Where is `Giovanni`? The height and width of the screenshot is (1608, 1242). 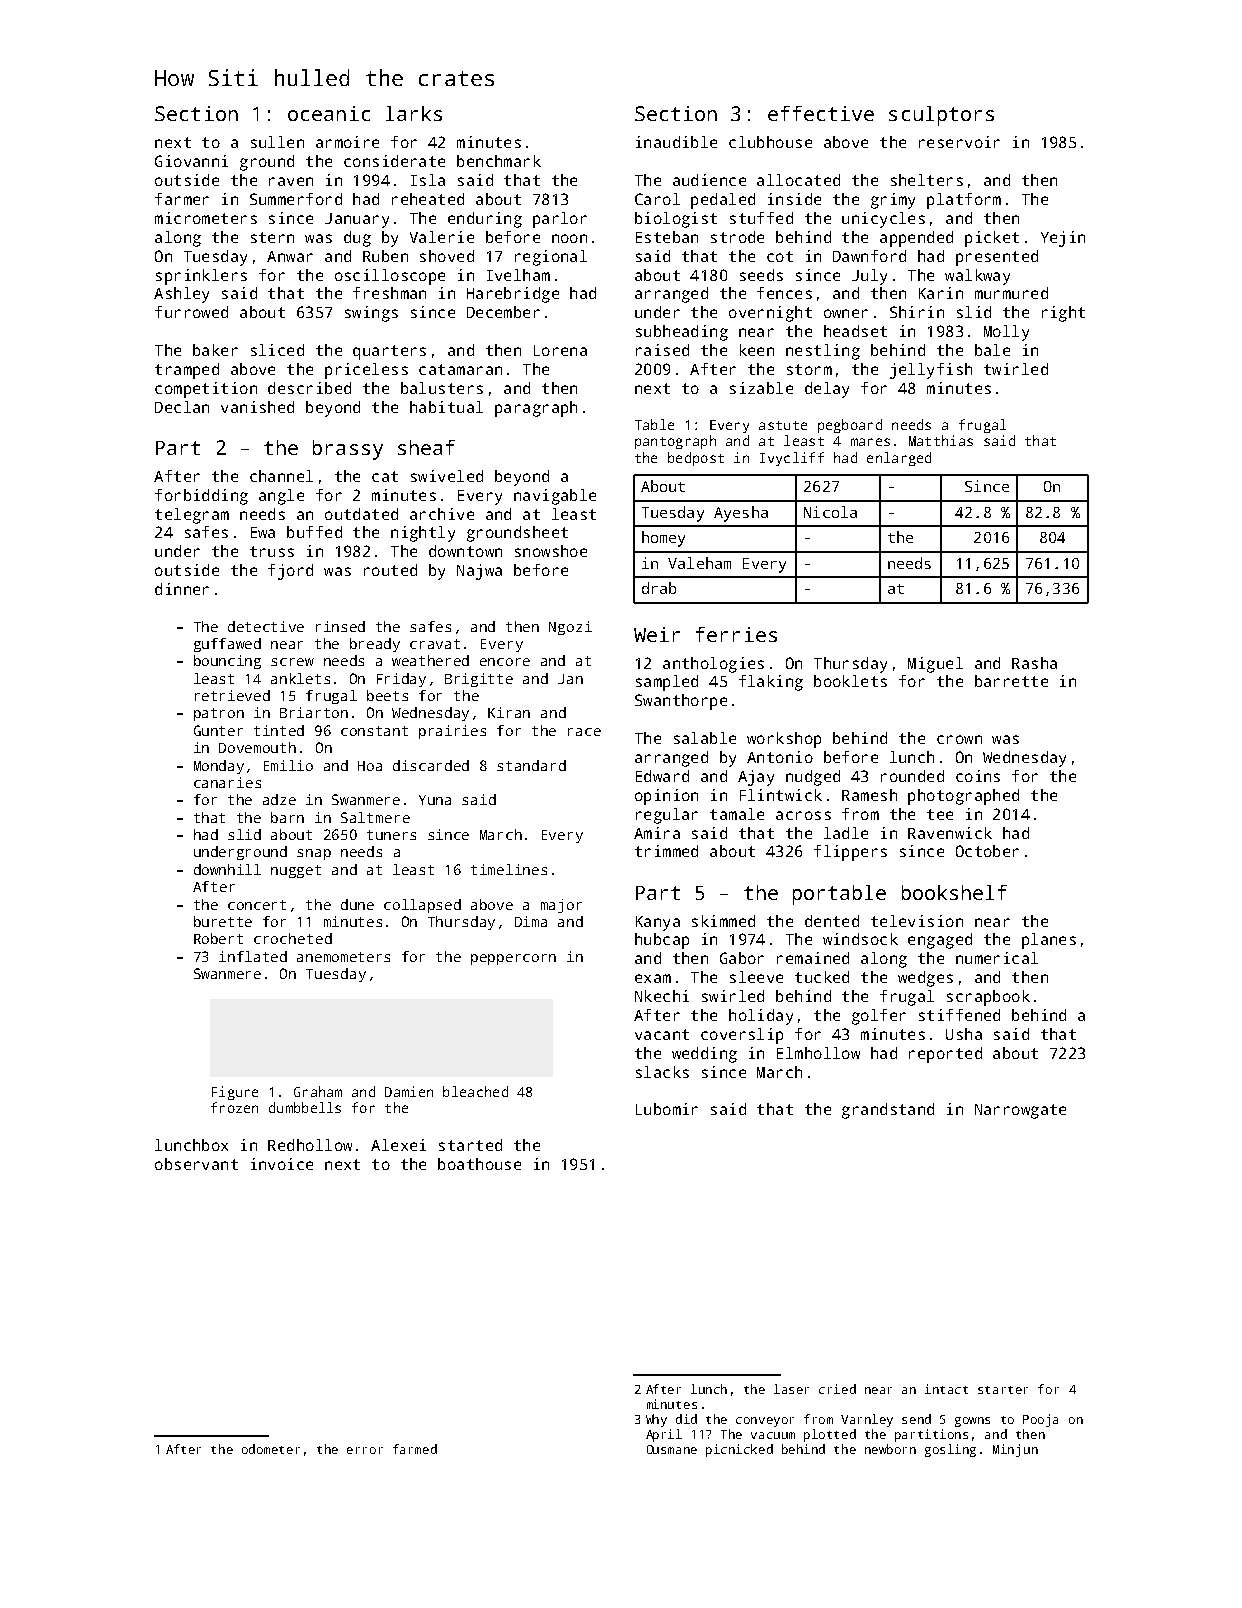 Giovanni is located at coordinates (191, 161).
